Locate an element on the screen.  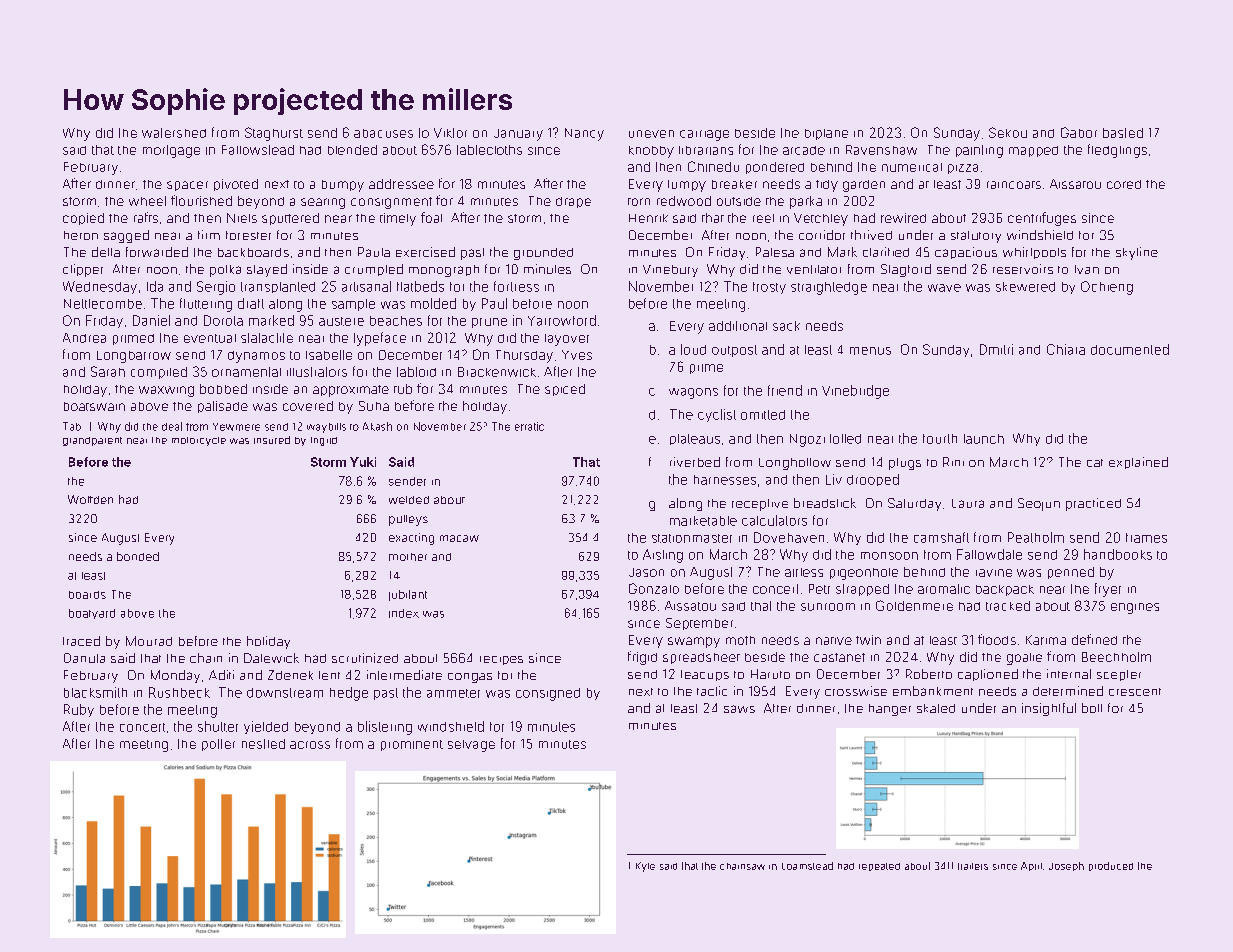
Staghurst is located at coordinates (274, 134).
